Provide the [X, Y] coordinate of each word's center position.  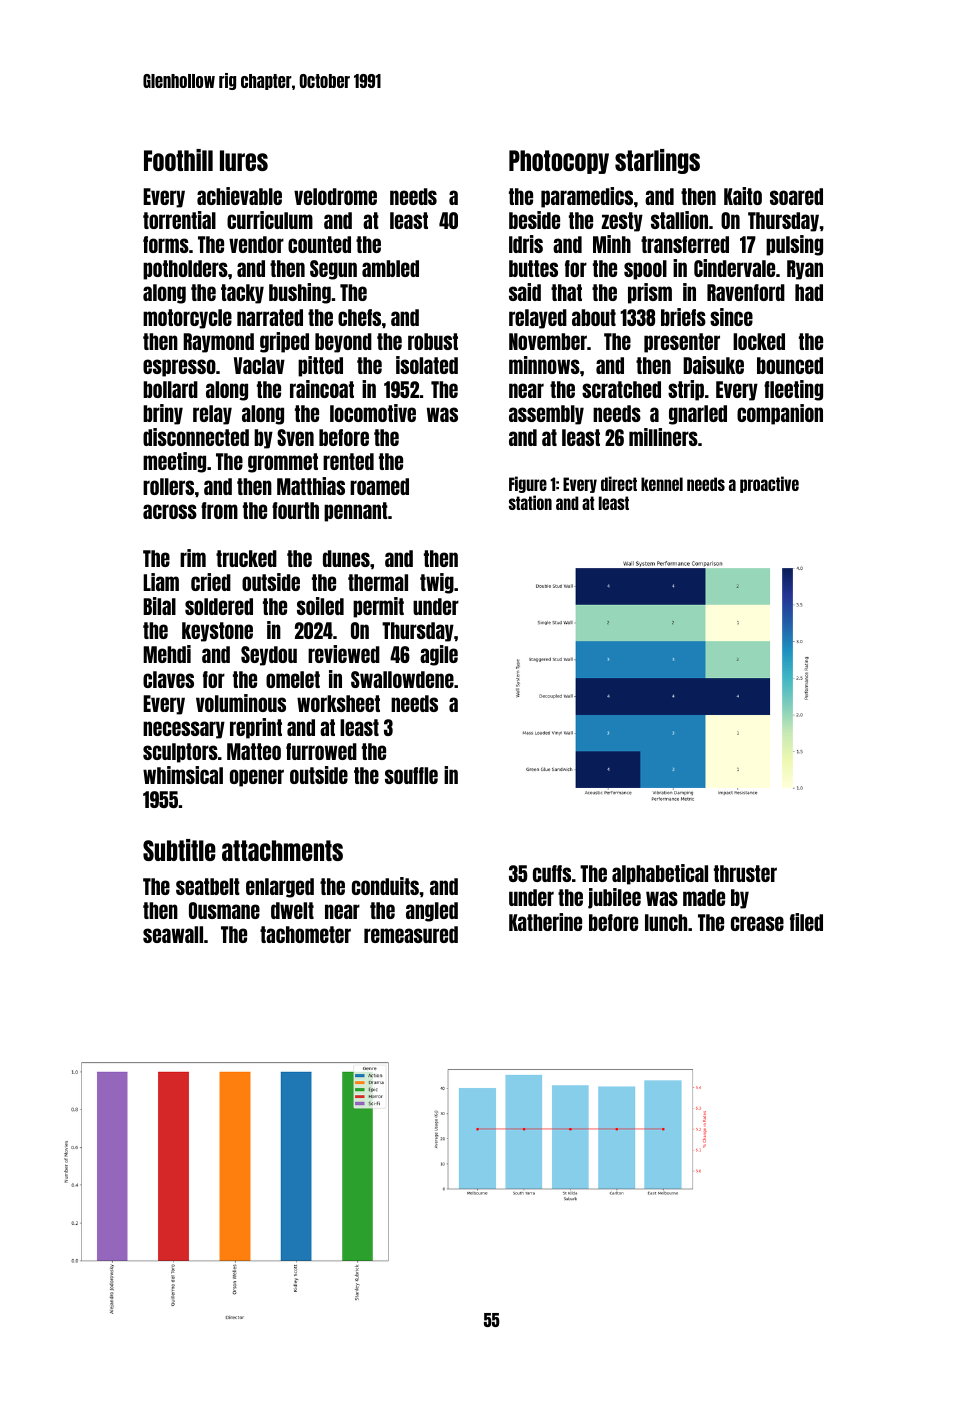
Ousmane [224, 910]
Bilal [159, 606]
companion [780, 414]
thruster [745, 873]
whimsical [183, 775]
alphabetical [660, 874]
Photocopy [559, 162]
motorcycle [187, 319]
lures [244, 160]
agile [439, 655]
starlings [657, 161]
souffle [411, 775]
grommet [283, 463]
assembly [546, 415]
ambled [390, 268]
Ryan [805, 270]
